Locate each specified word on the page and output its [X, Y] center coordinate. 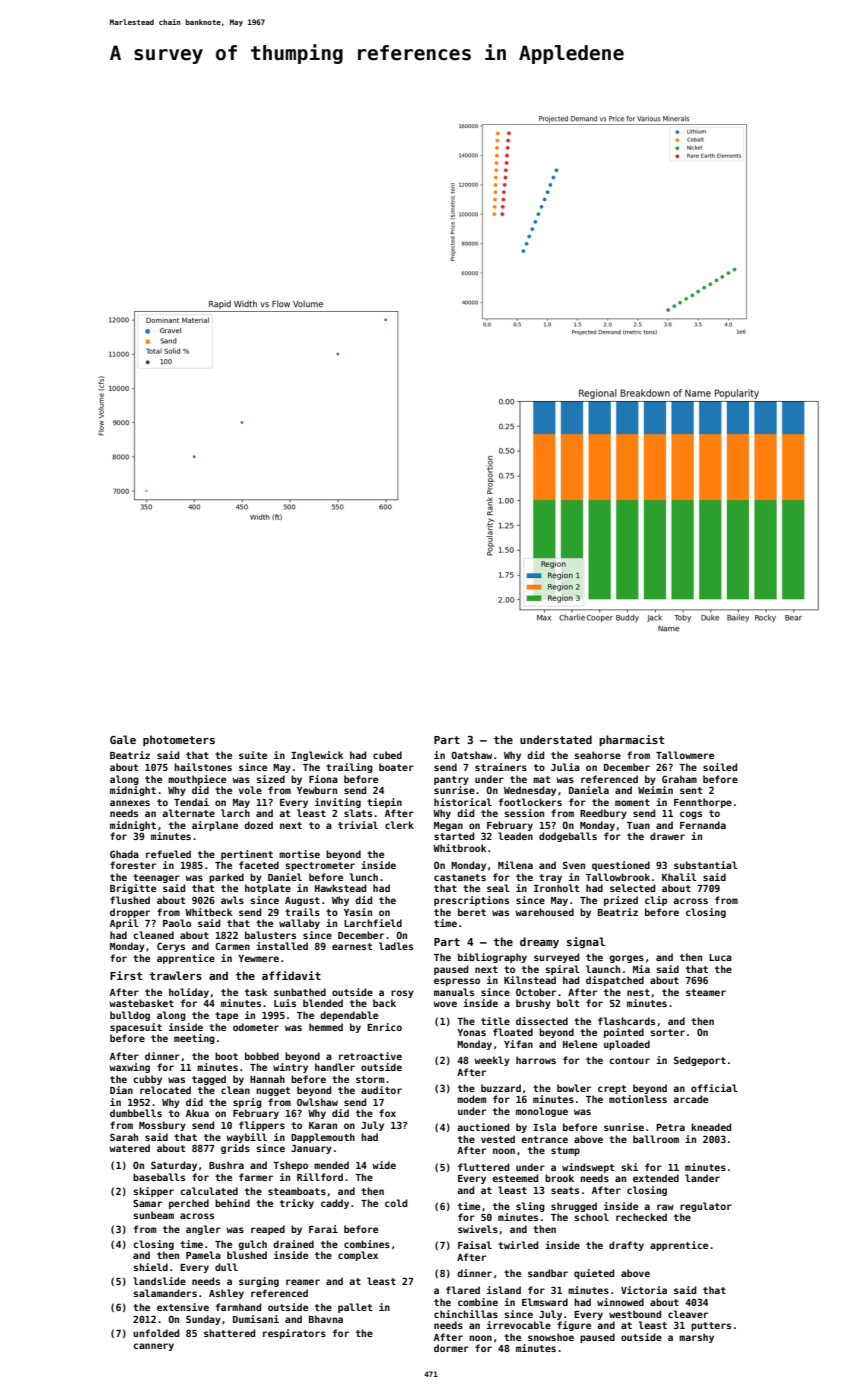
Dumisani [256, 1319]
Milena [515, 865]
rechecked [641, 1217]
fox [387, 1113]
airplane [215, 826]
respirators [294, 1334]
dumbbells [136, 1113]
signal [586, 942]
